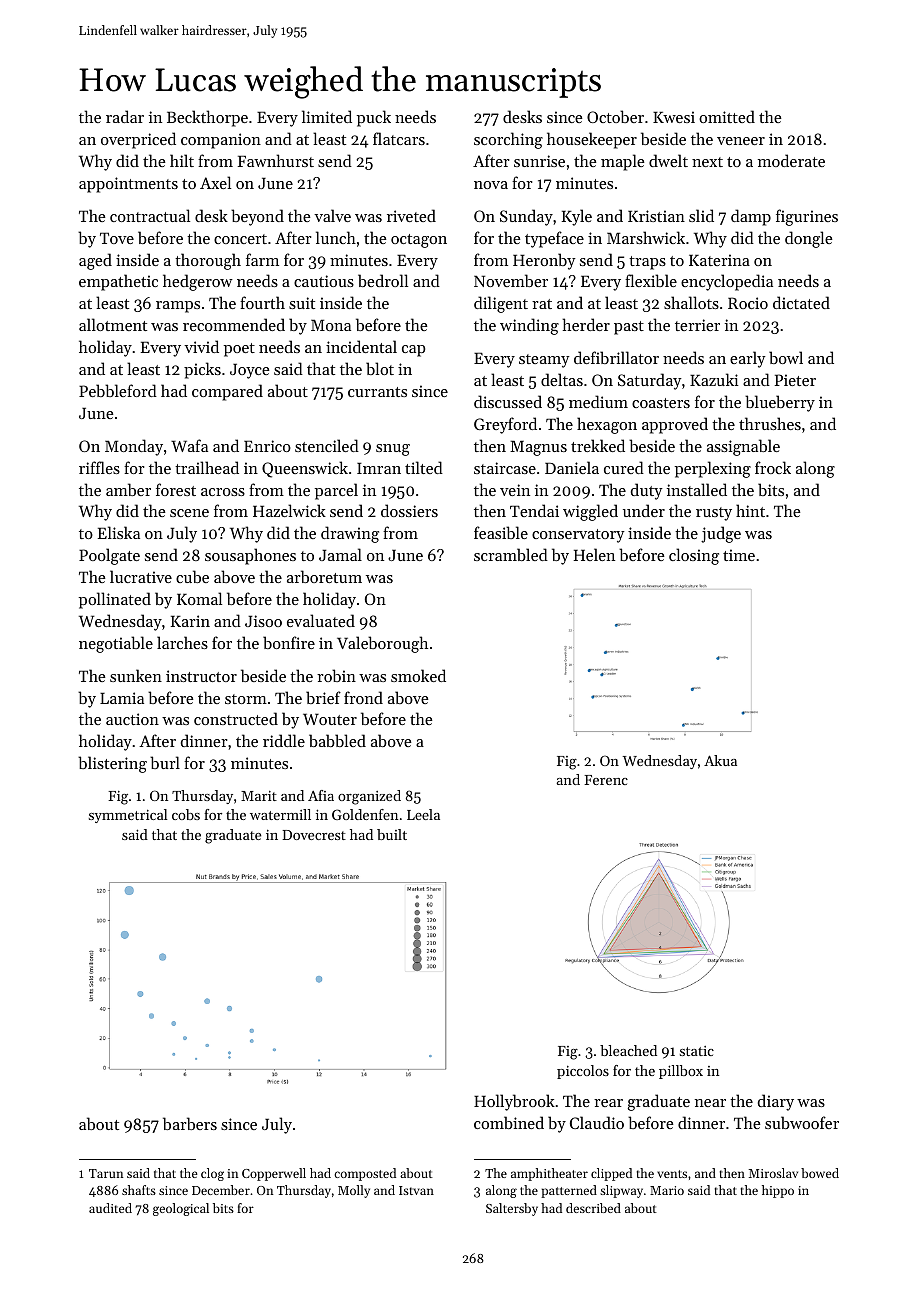 The image size is (924, 1314). I want to click on nova, so click(491, 185).
